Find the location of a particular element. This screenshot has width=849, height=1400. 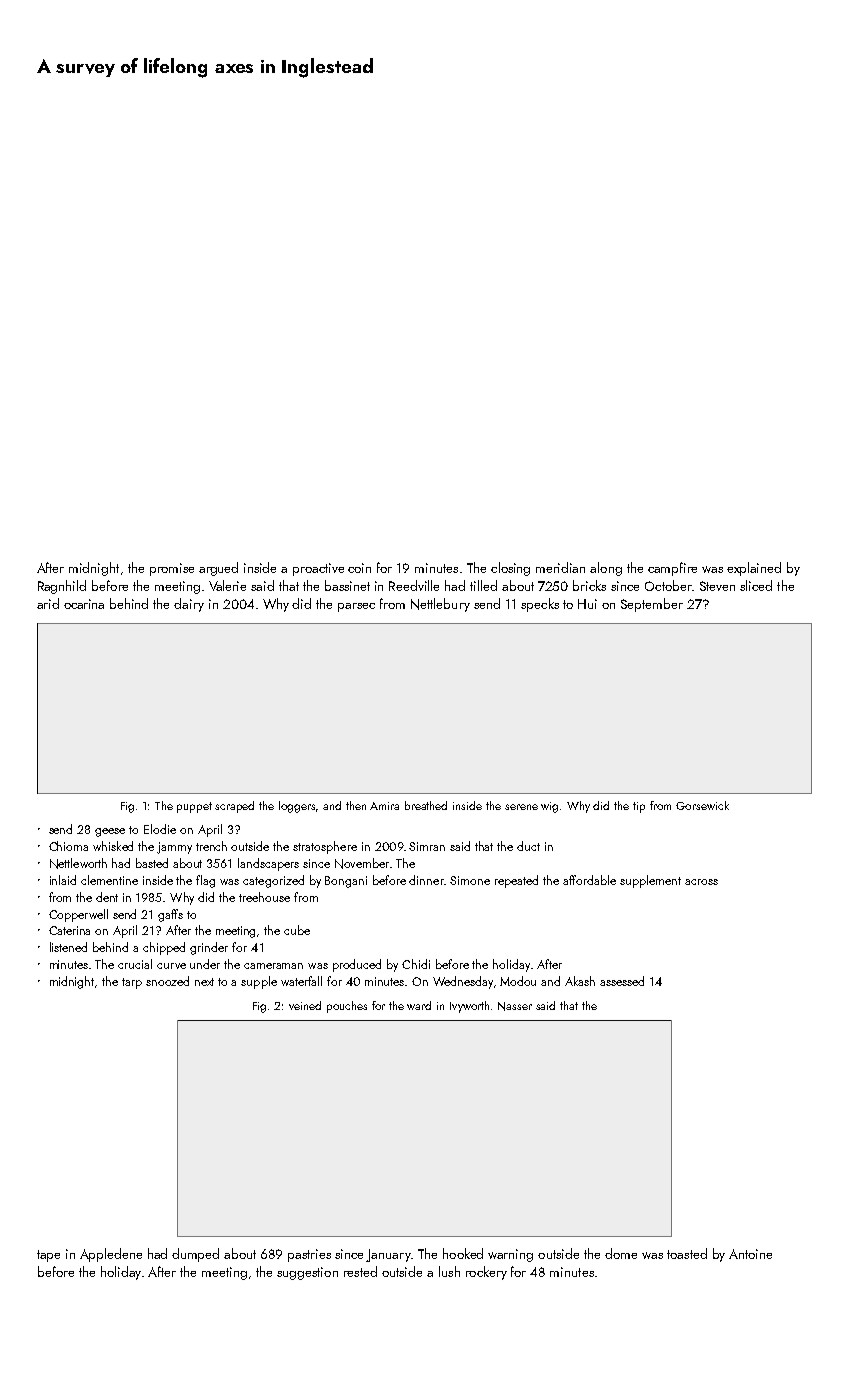

tip is located at coordinates (639, 807).
